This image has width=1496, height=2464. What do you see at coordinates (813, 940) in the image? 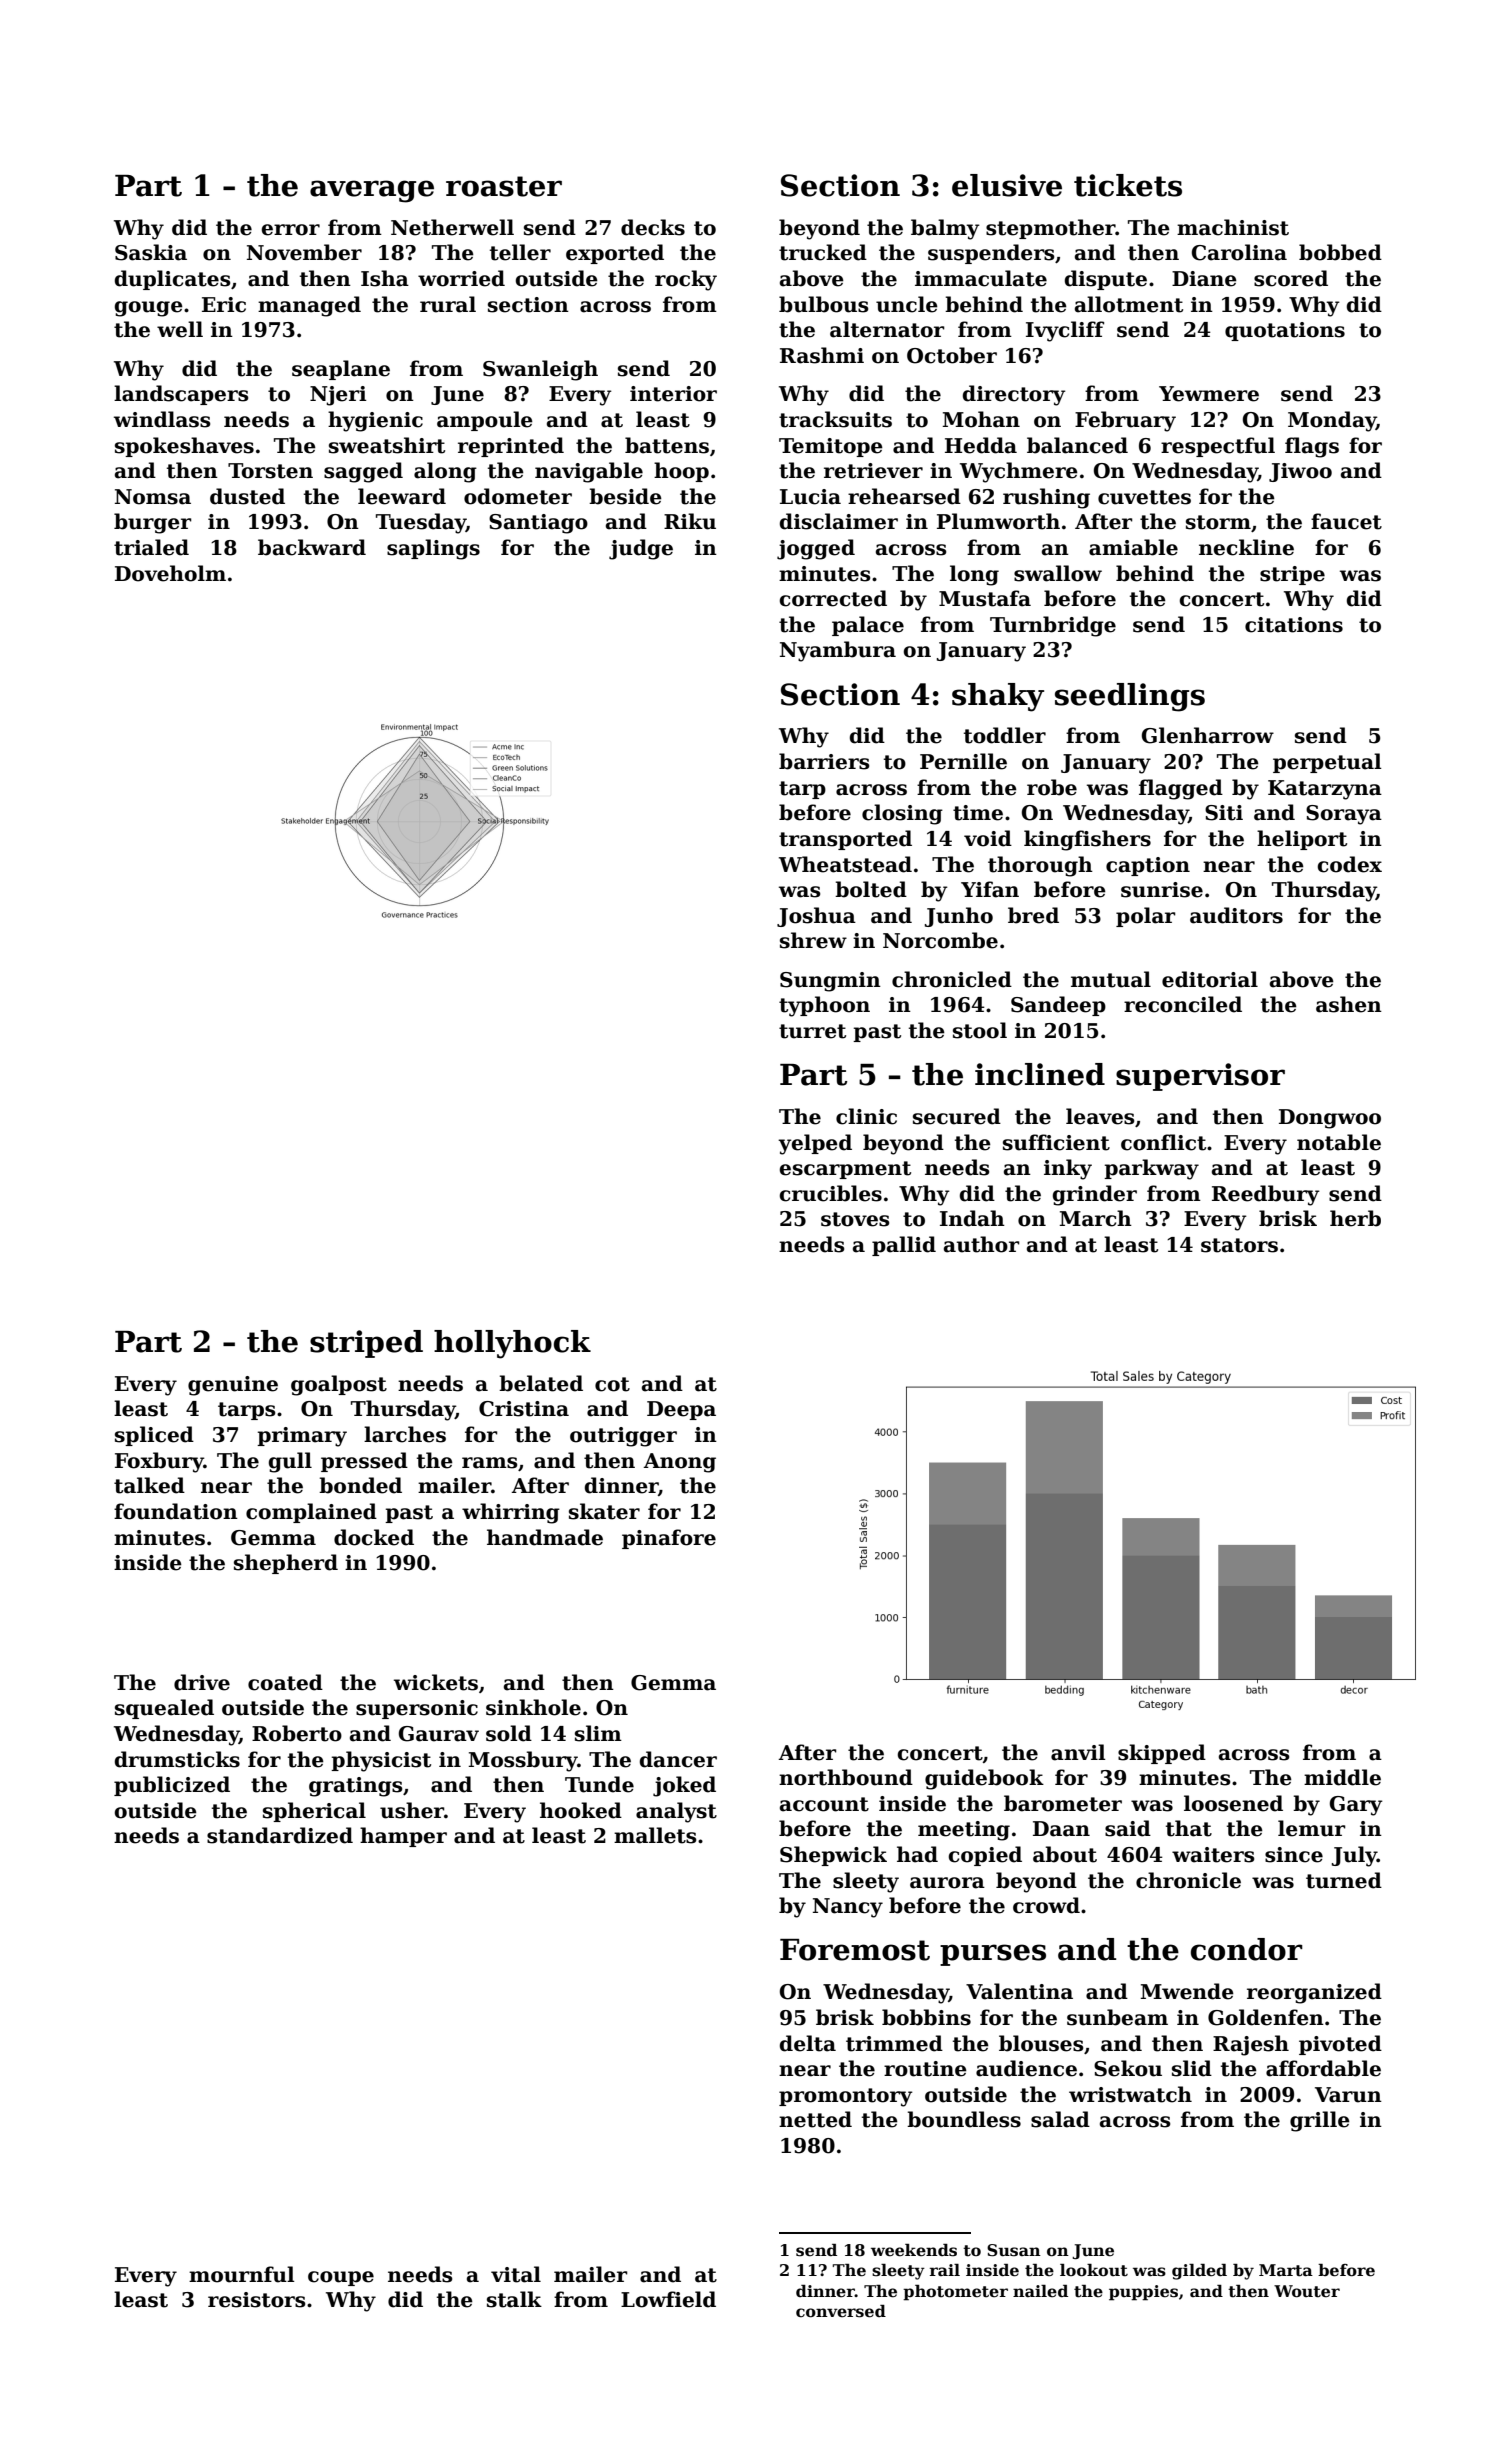
I see `shrew` at bounding box center [813, 940].
